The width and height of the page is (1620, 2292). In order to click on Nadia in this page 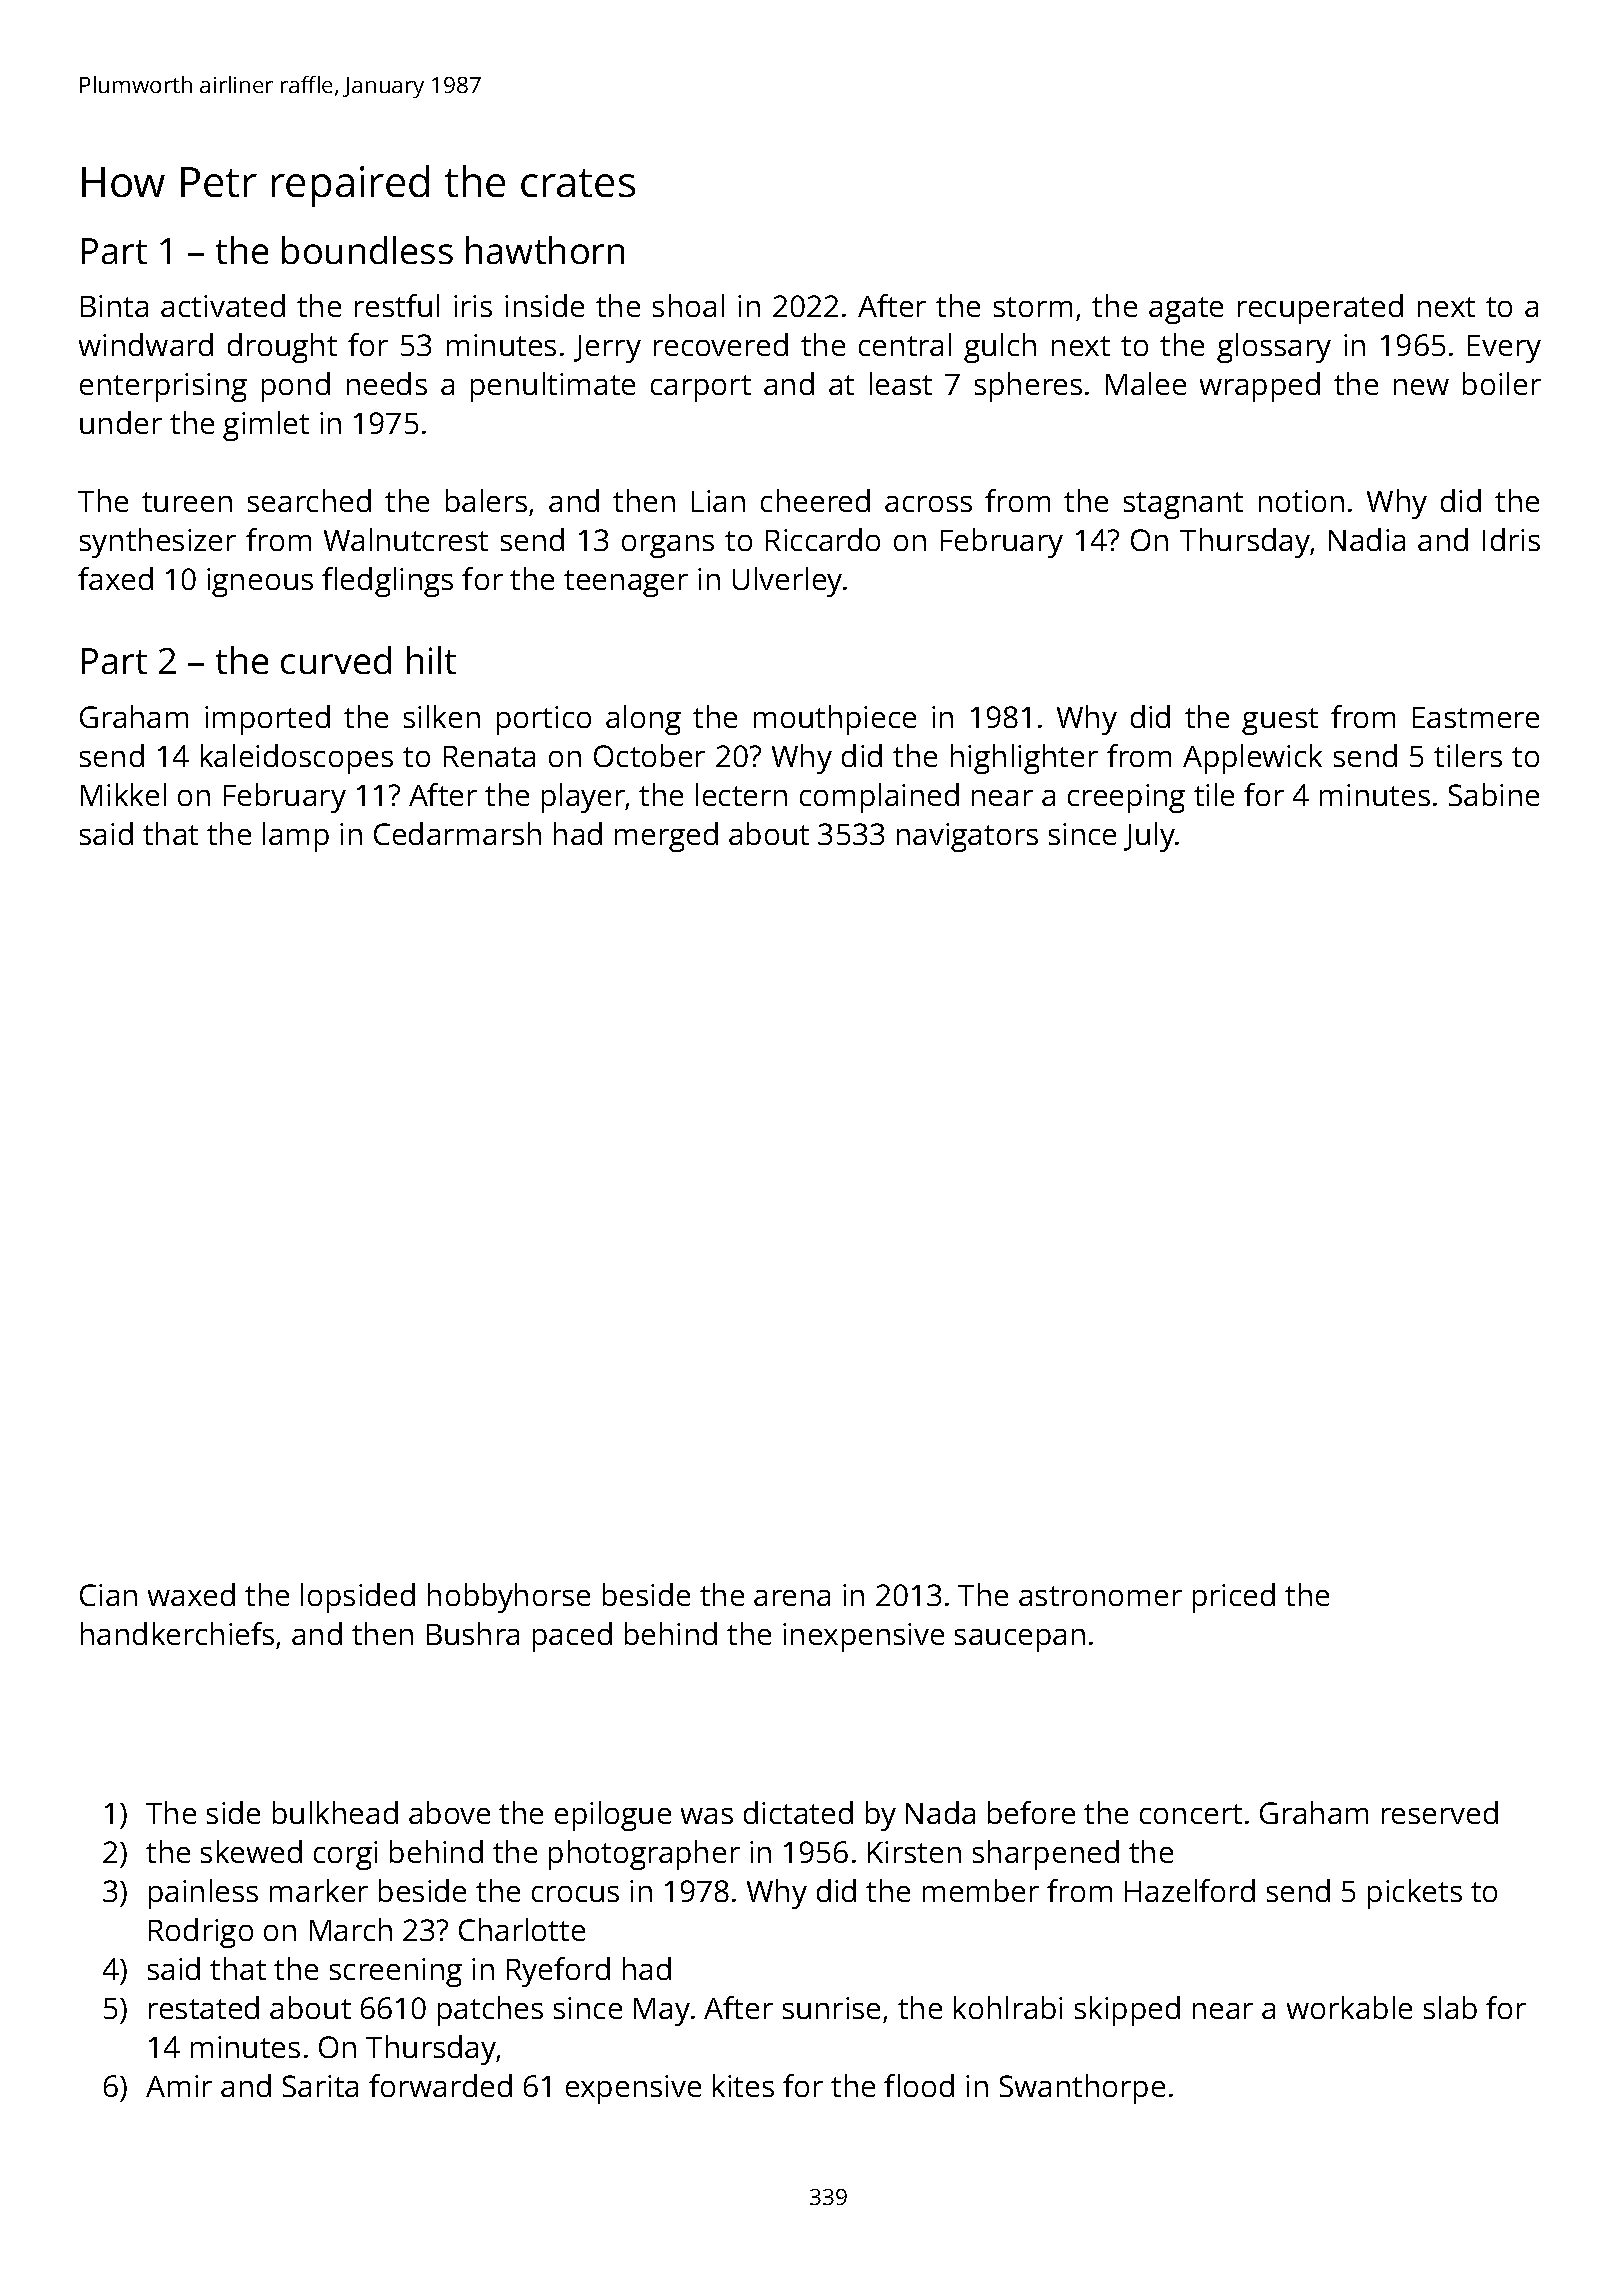, I will do `click(1367, 539)`.
